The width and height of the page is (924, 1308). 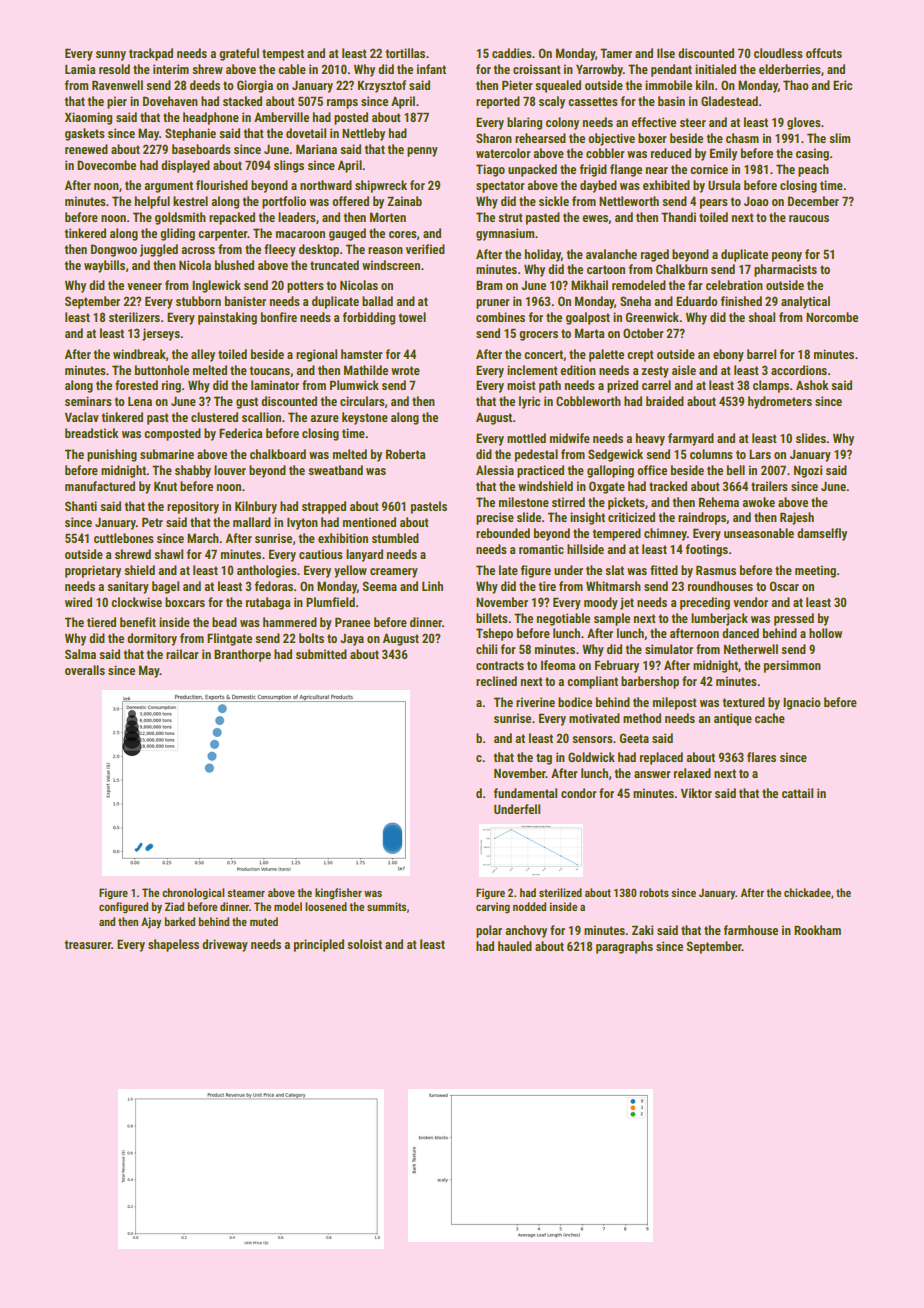 What do you see at coordinates (330, 602) in the page?
I see `Plumfield` at bounding box center [330, 602].
